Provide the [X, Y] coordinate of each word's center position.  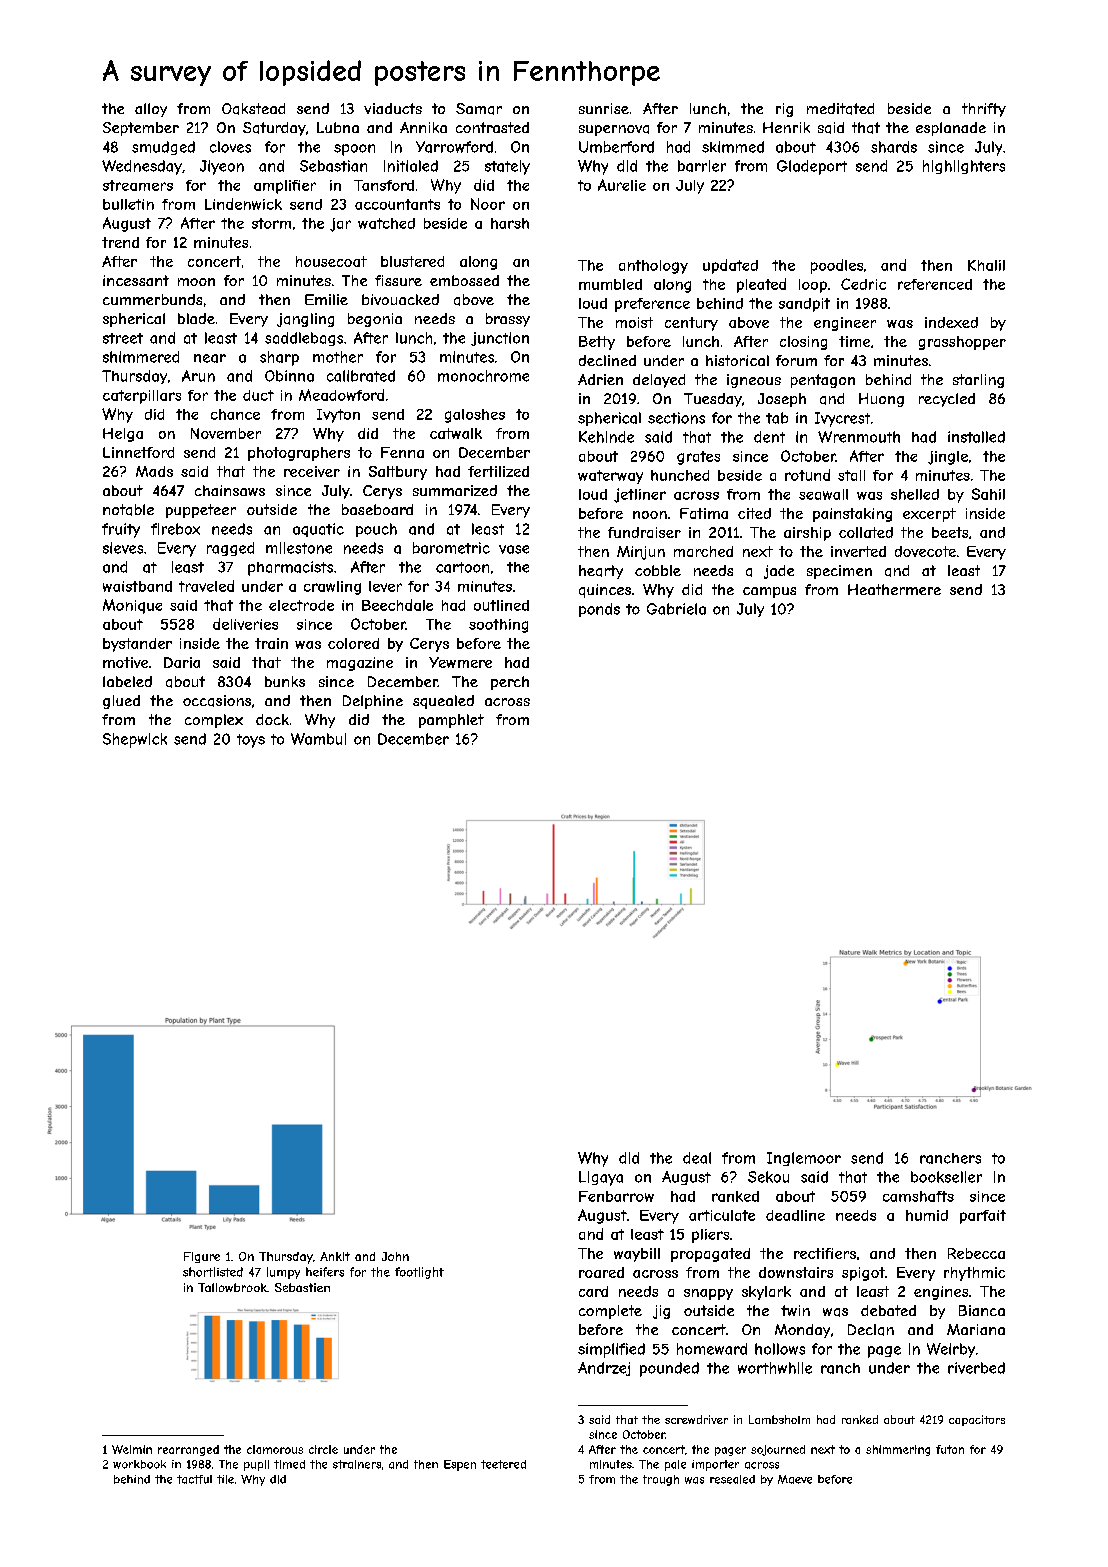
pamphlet [451, 721]
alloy [151, 110]
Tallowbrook [232, 1287]
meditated [840, 109]
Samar [479, 109]
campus [769, 592]
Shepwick [135, 740]
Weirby [951, 1350]
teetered [503, 1464]
